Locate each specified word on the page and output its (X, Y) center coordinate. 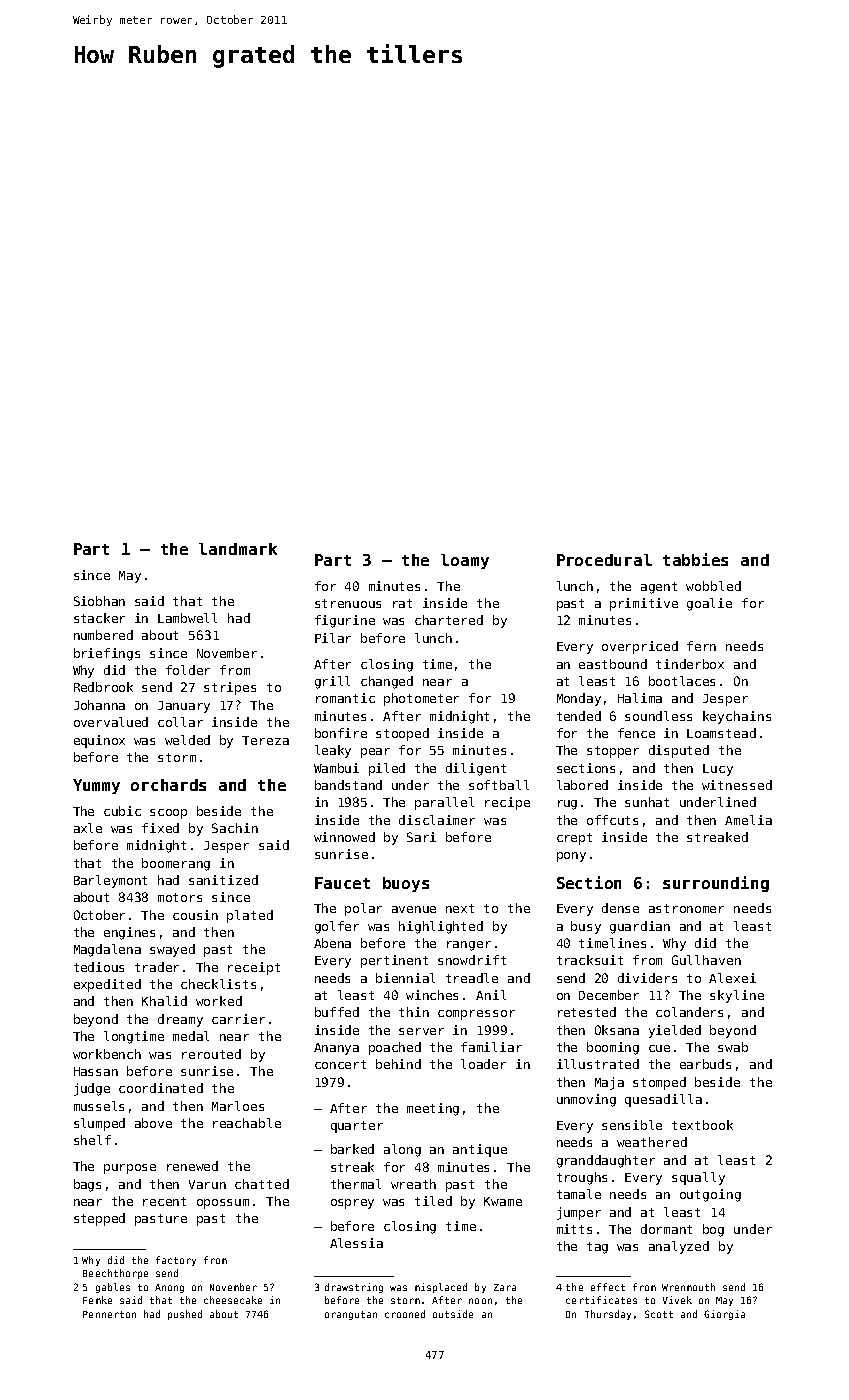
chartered (449, 620)
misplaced (441, 1288)
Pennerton (109, 1314)
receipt (254, 968)
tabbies (695, 559)
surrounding (716, 884)
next (460, 908)
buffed (337, 1012)
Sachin (235, 828)
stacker (99, 618)
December (609, 995)
